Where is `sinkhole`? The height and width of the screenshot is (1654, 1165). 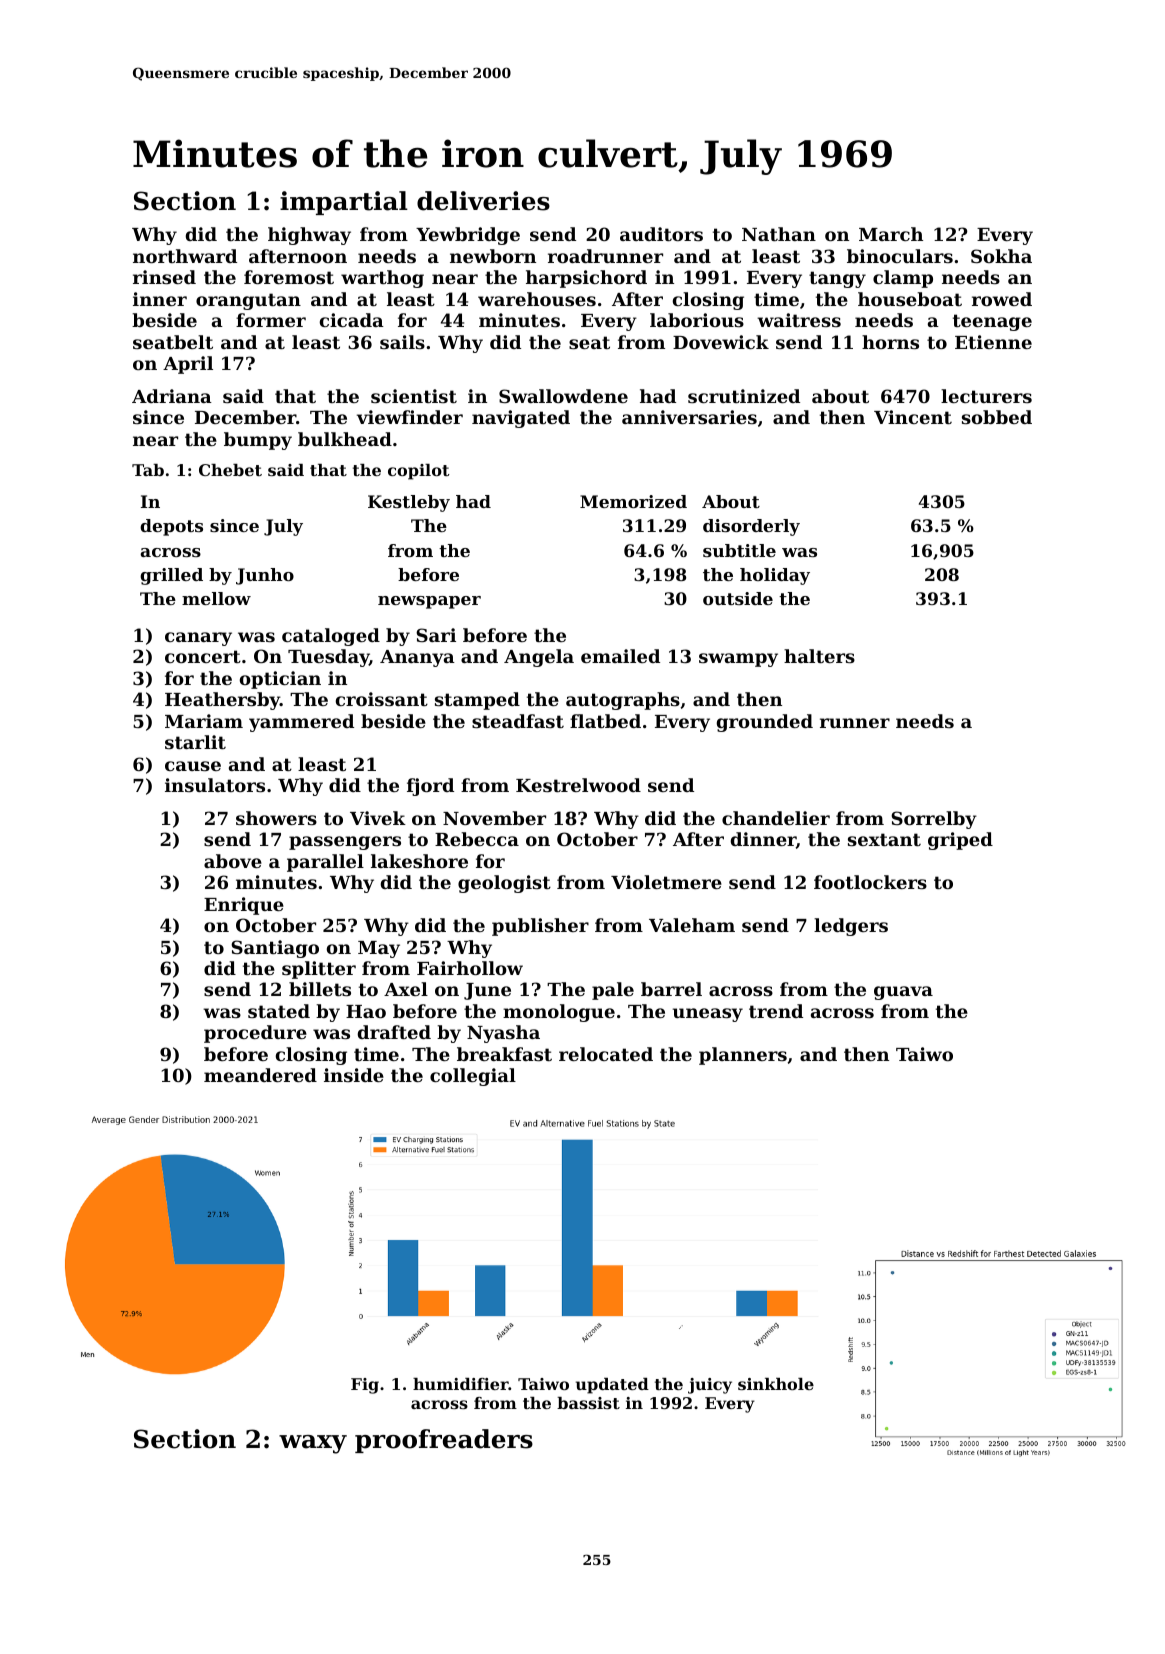
sinkhole is located at coordinates (776, 1384).
